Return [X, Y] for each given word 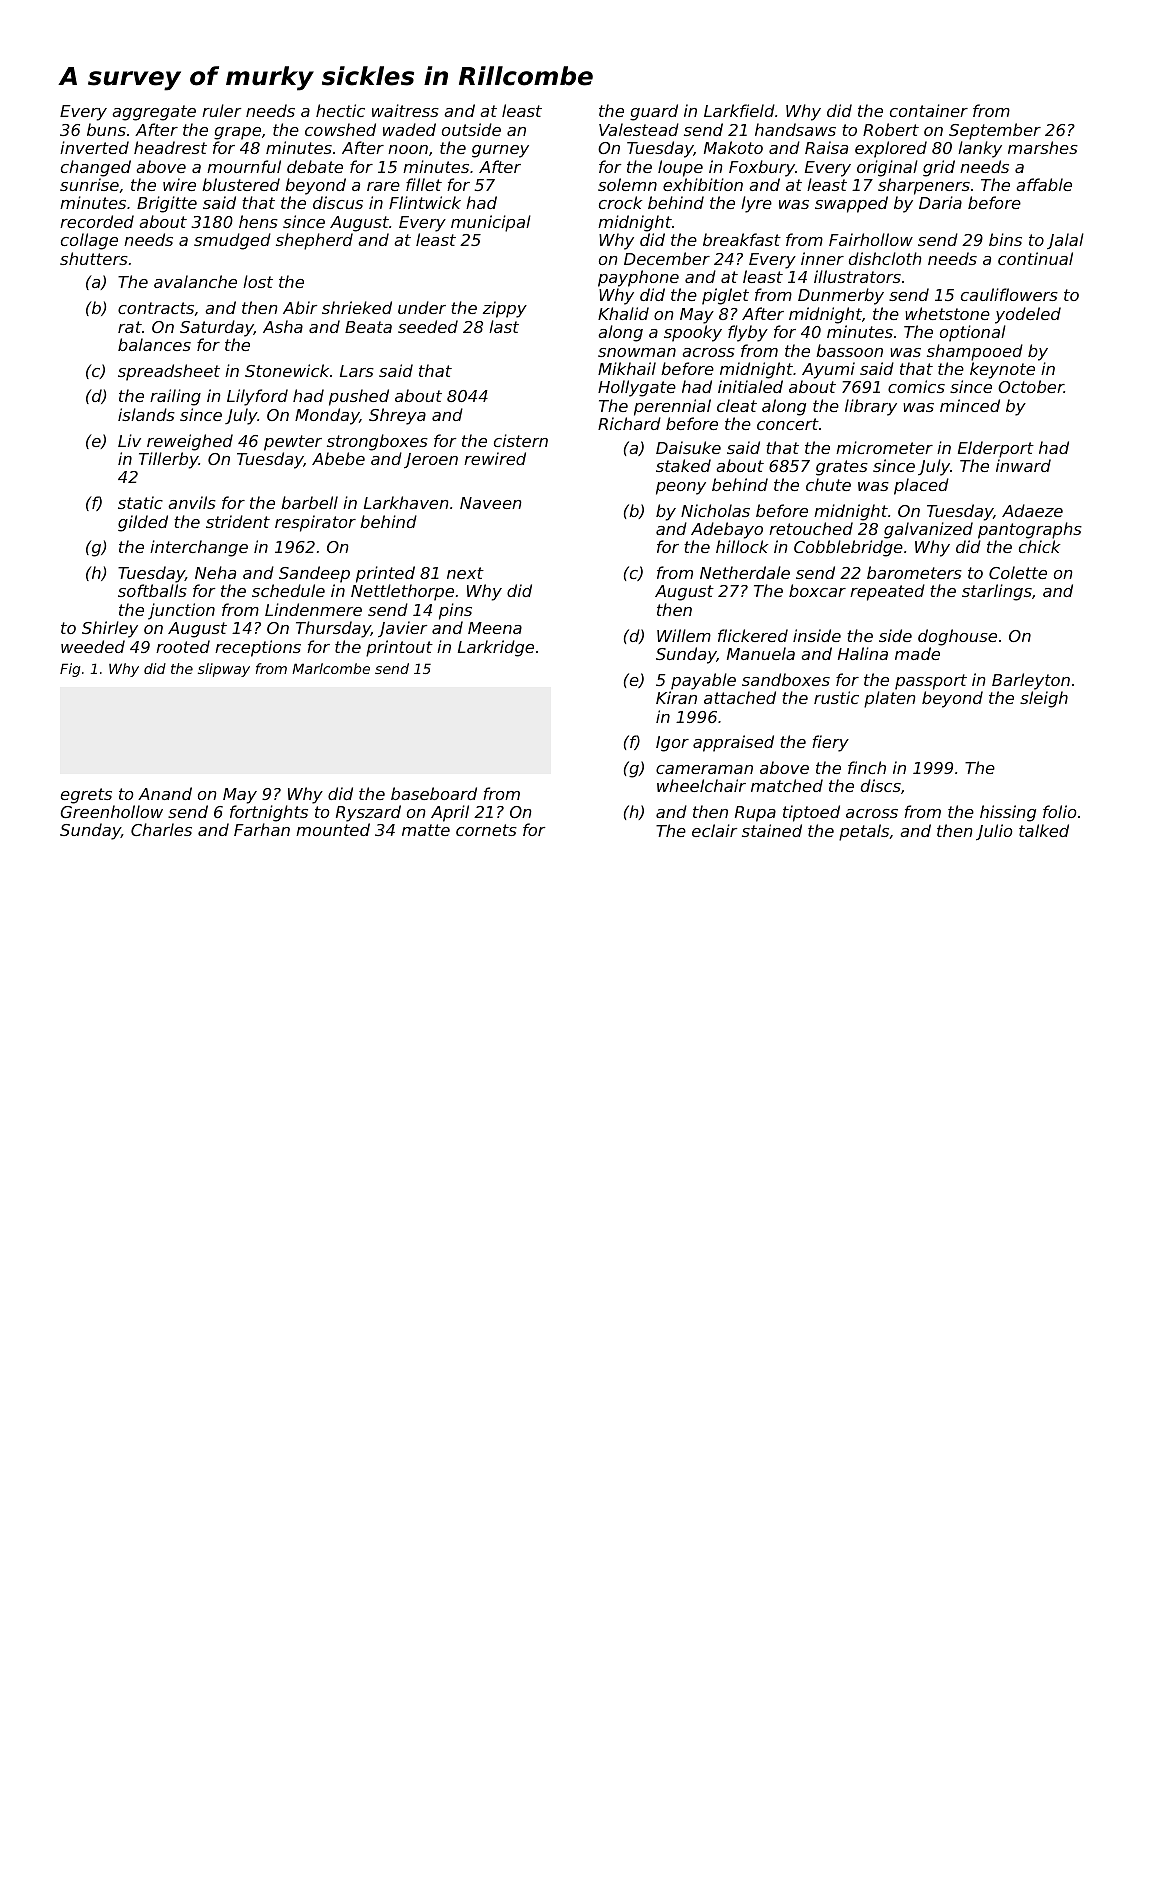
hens [258, 221]
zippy [505, 309]
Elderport [996, 449]
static [140, 502]
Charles [161, 829]
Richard [629, 423]
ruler [221, 110]
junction [181, 611]
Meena [495, 628]
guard [654, 112]
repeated [887, 592]
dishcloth [885, 258]
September [995, 131]
